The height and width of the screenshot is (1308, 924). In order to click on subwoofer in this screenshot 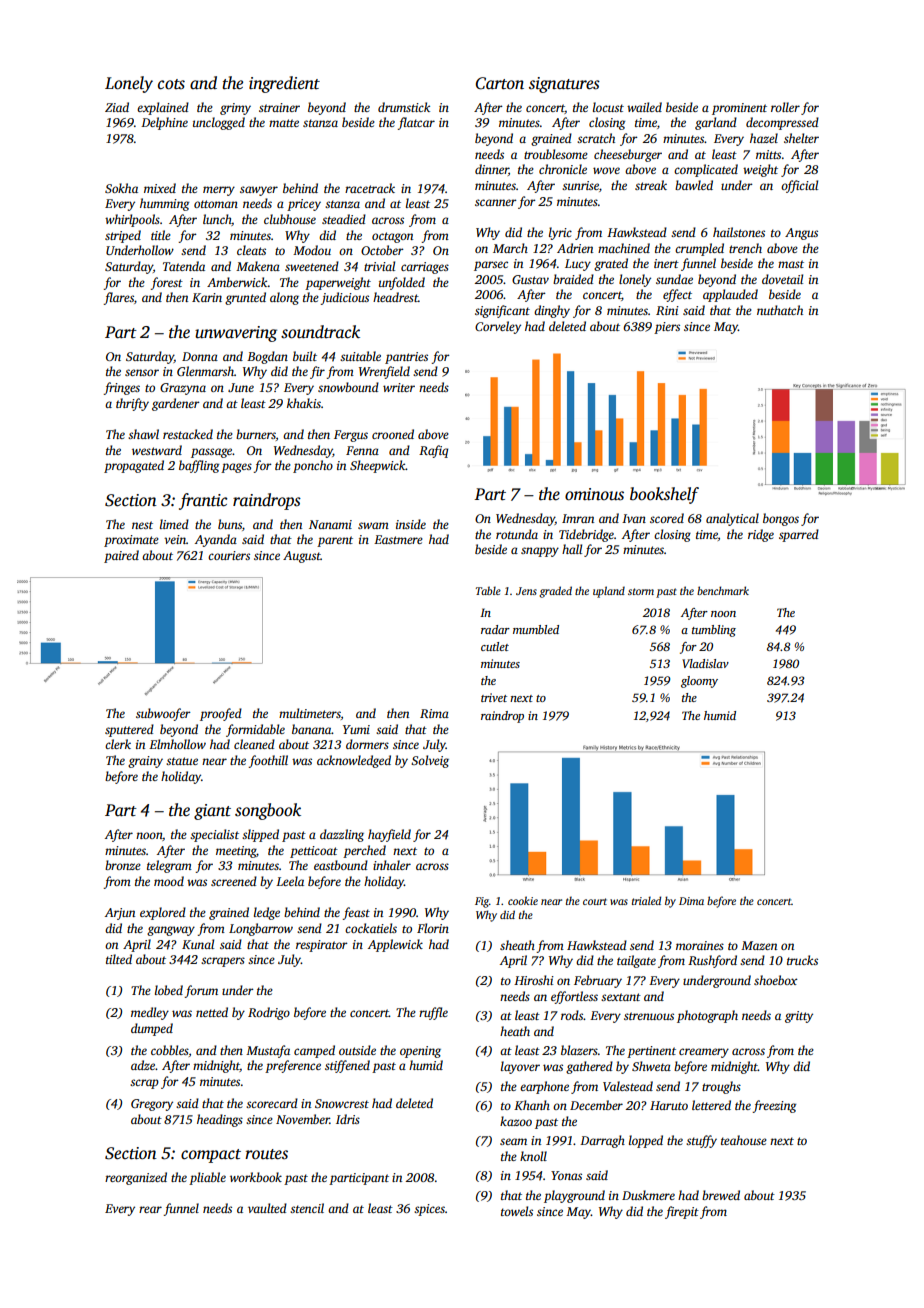, I will do `click(163, 714)`.
